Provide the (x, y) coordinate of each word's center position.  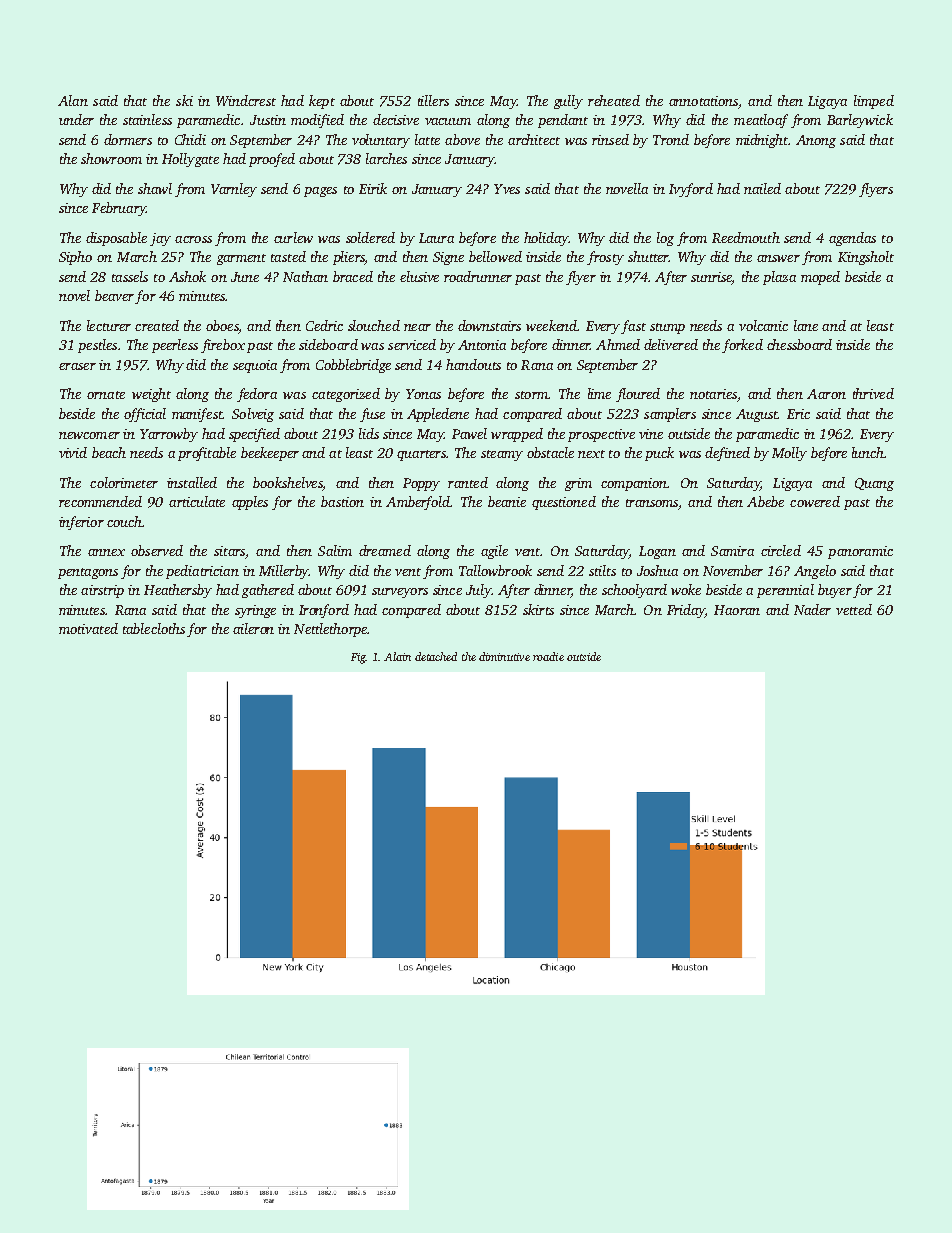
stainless (147, 119)
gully (568, 102)
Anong (816, 141)
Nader (812, 609)
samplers (670, 415)
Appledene (438, 415)
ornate (106, 395)
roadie (548, 656)
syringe (255, 611)
